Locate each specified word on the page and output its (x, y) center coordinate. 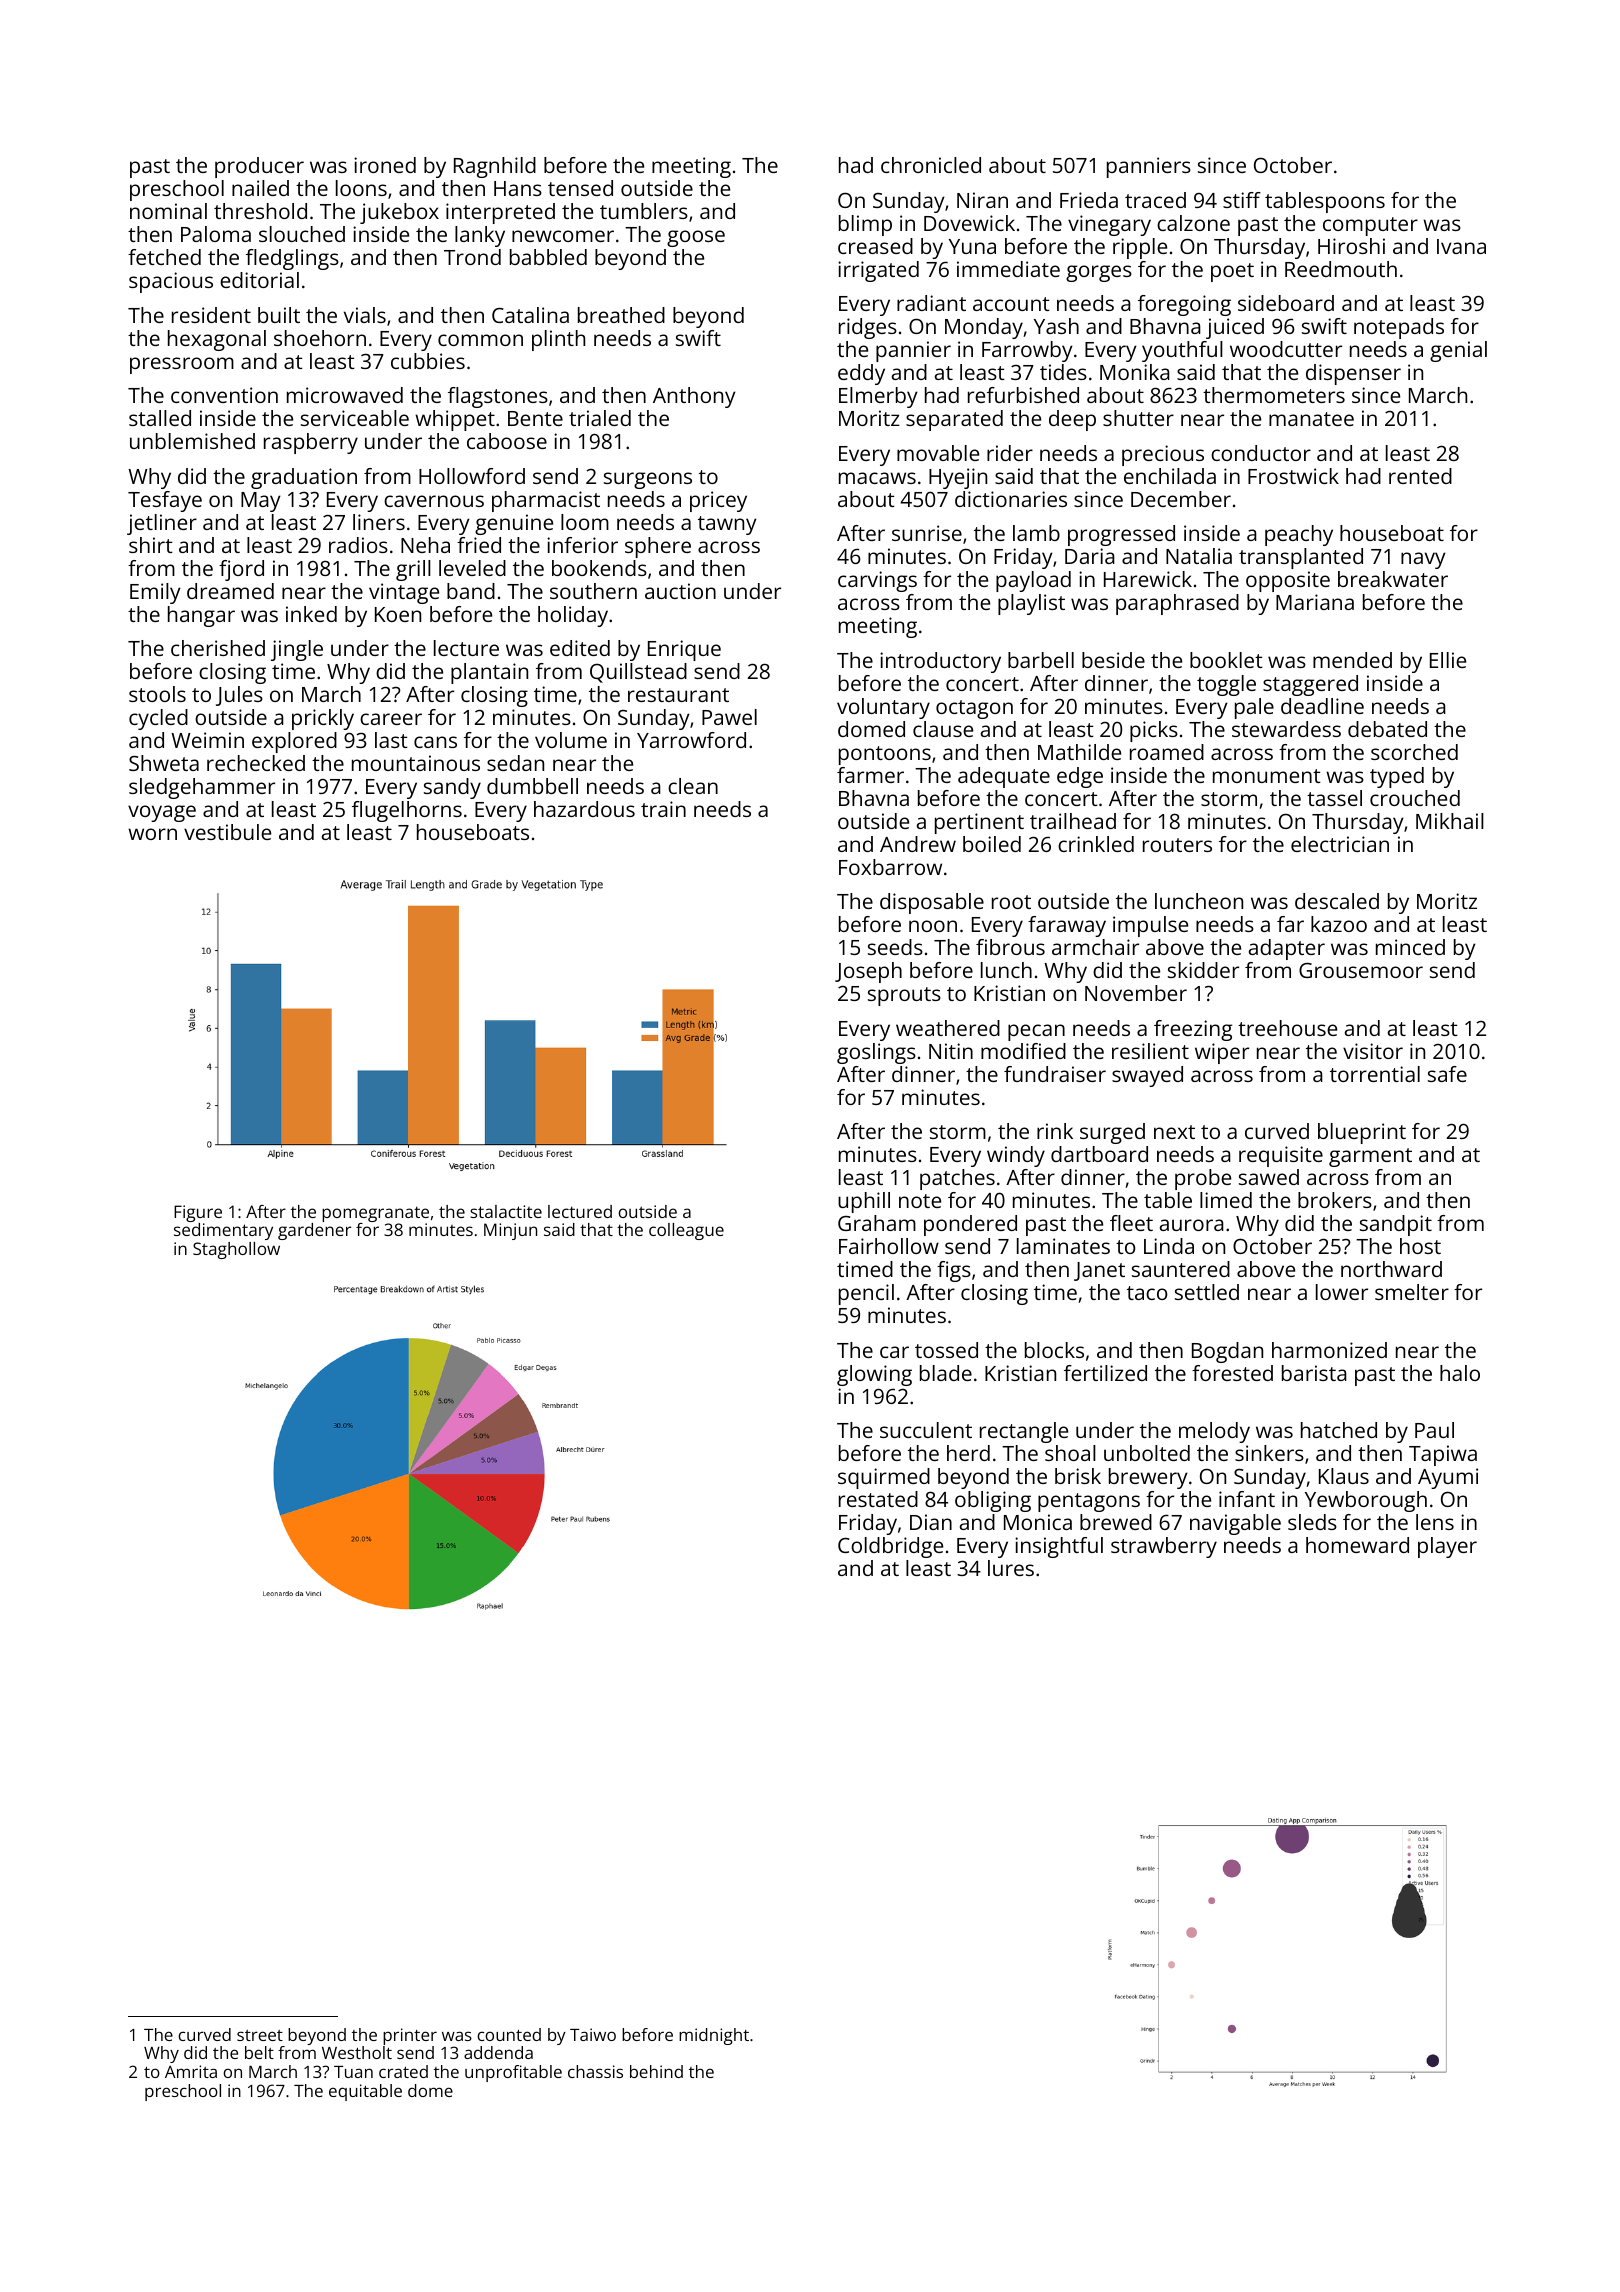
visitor (1373, 1051)
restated (878, 1499)
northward (1391, 1269)
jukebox (399, 213)
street (260, 2035)
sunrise (927, 533)
